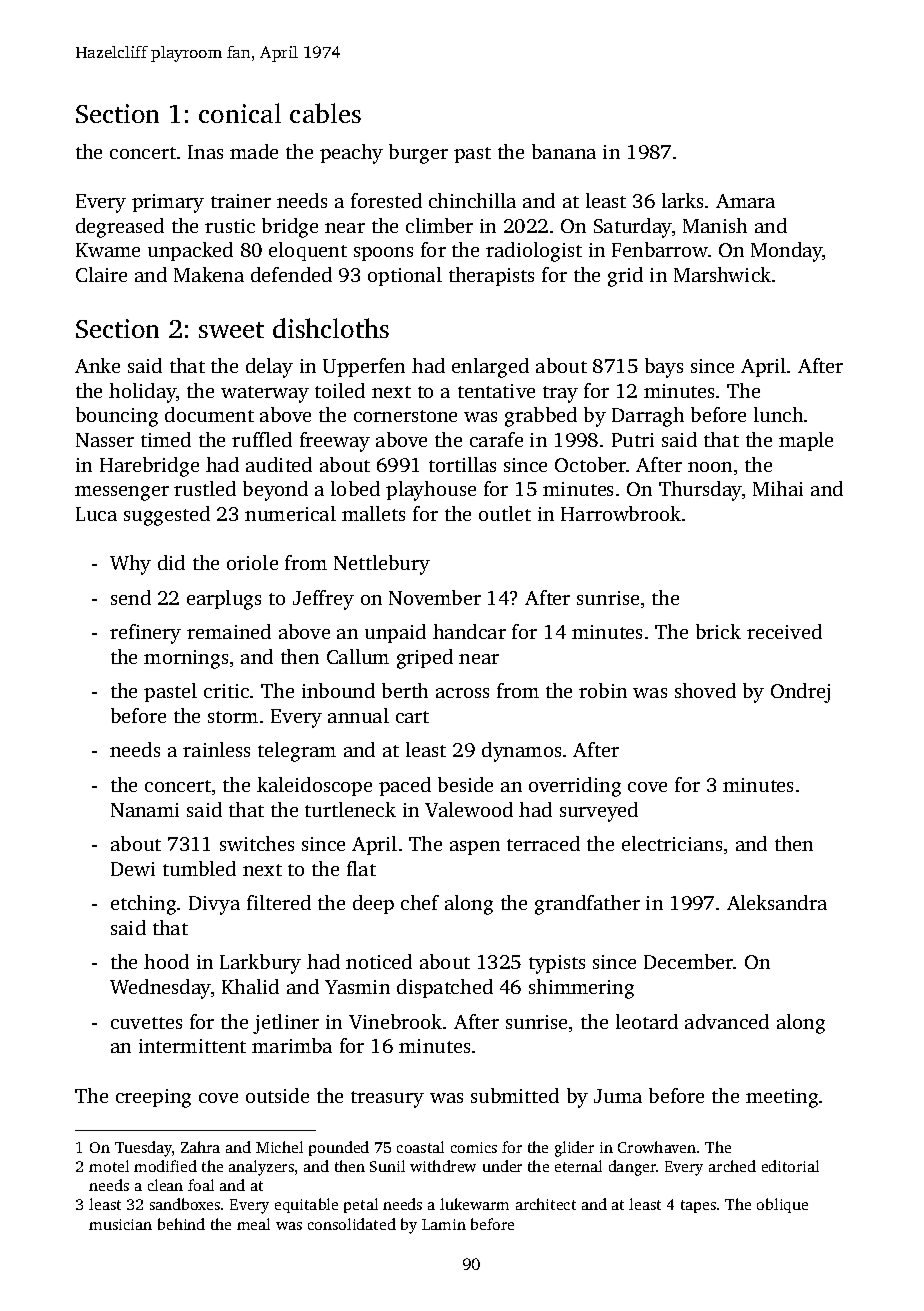 The image size is (924, 1311). What do you see at coordinates (621, 513) in the image?
I see `Harrowbrook` at bounding box center [621, 513].
